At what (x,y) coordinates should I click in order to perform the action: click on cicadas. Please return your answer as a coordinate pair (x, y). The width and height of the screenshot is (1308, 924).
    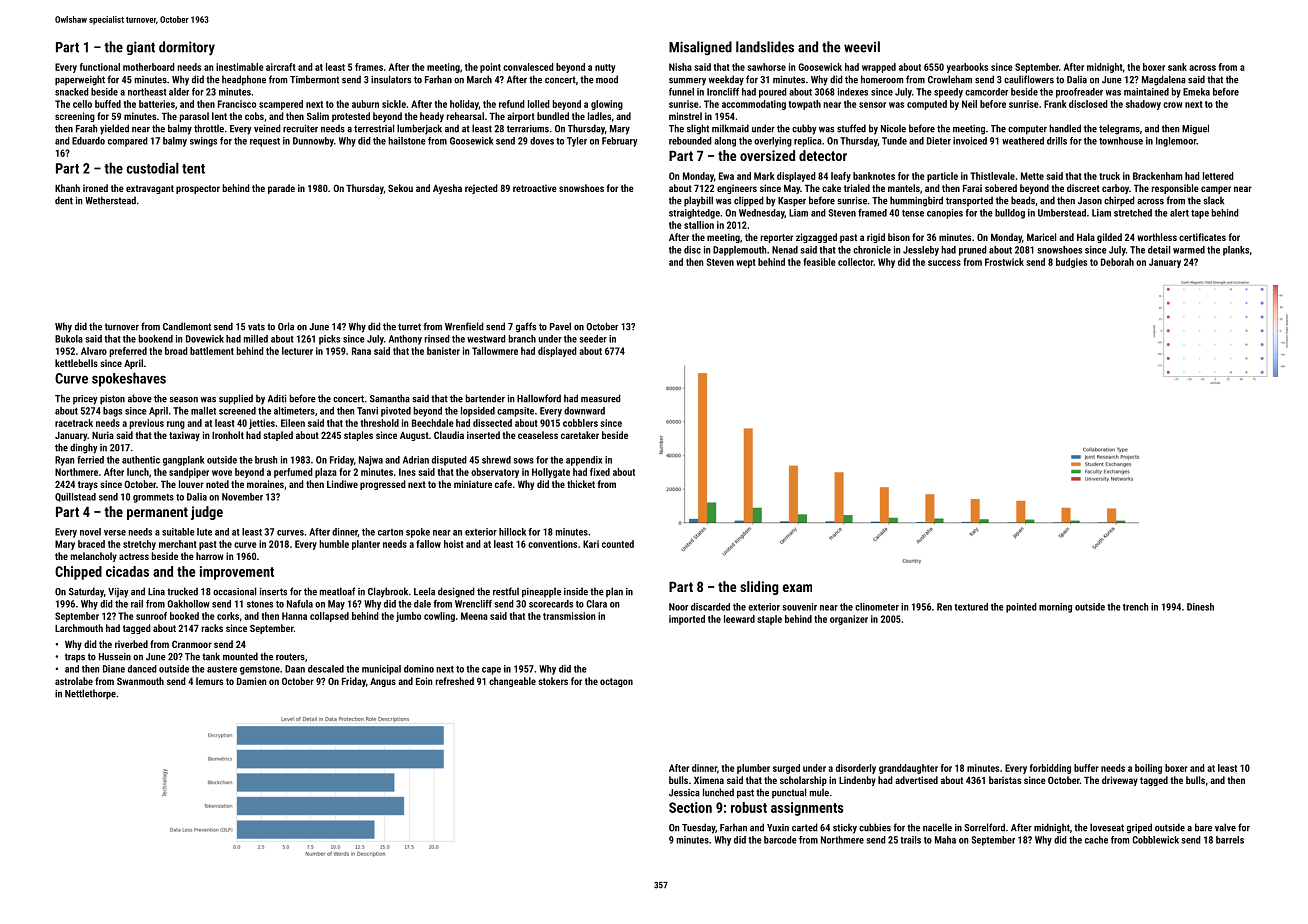
    Looking at the image, I should click on (127, 571).
